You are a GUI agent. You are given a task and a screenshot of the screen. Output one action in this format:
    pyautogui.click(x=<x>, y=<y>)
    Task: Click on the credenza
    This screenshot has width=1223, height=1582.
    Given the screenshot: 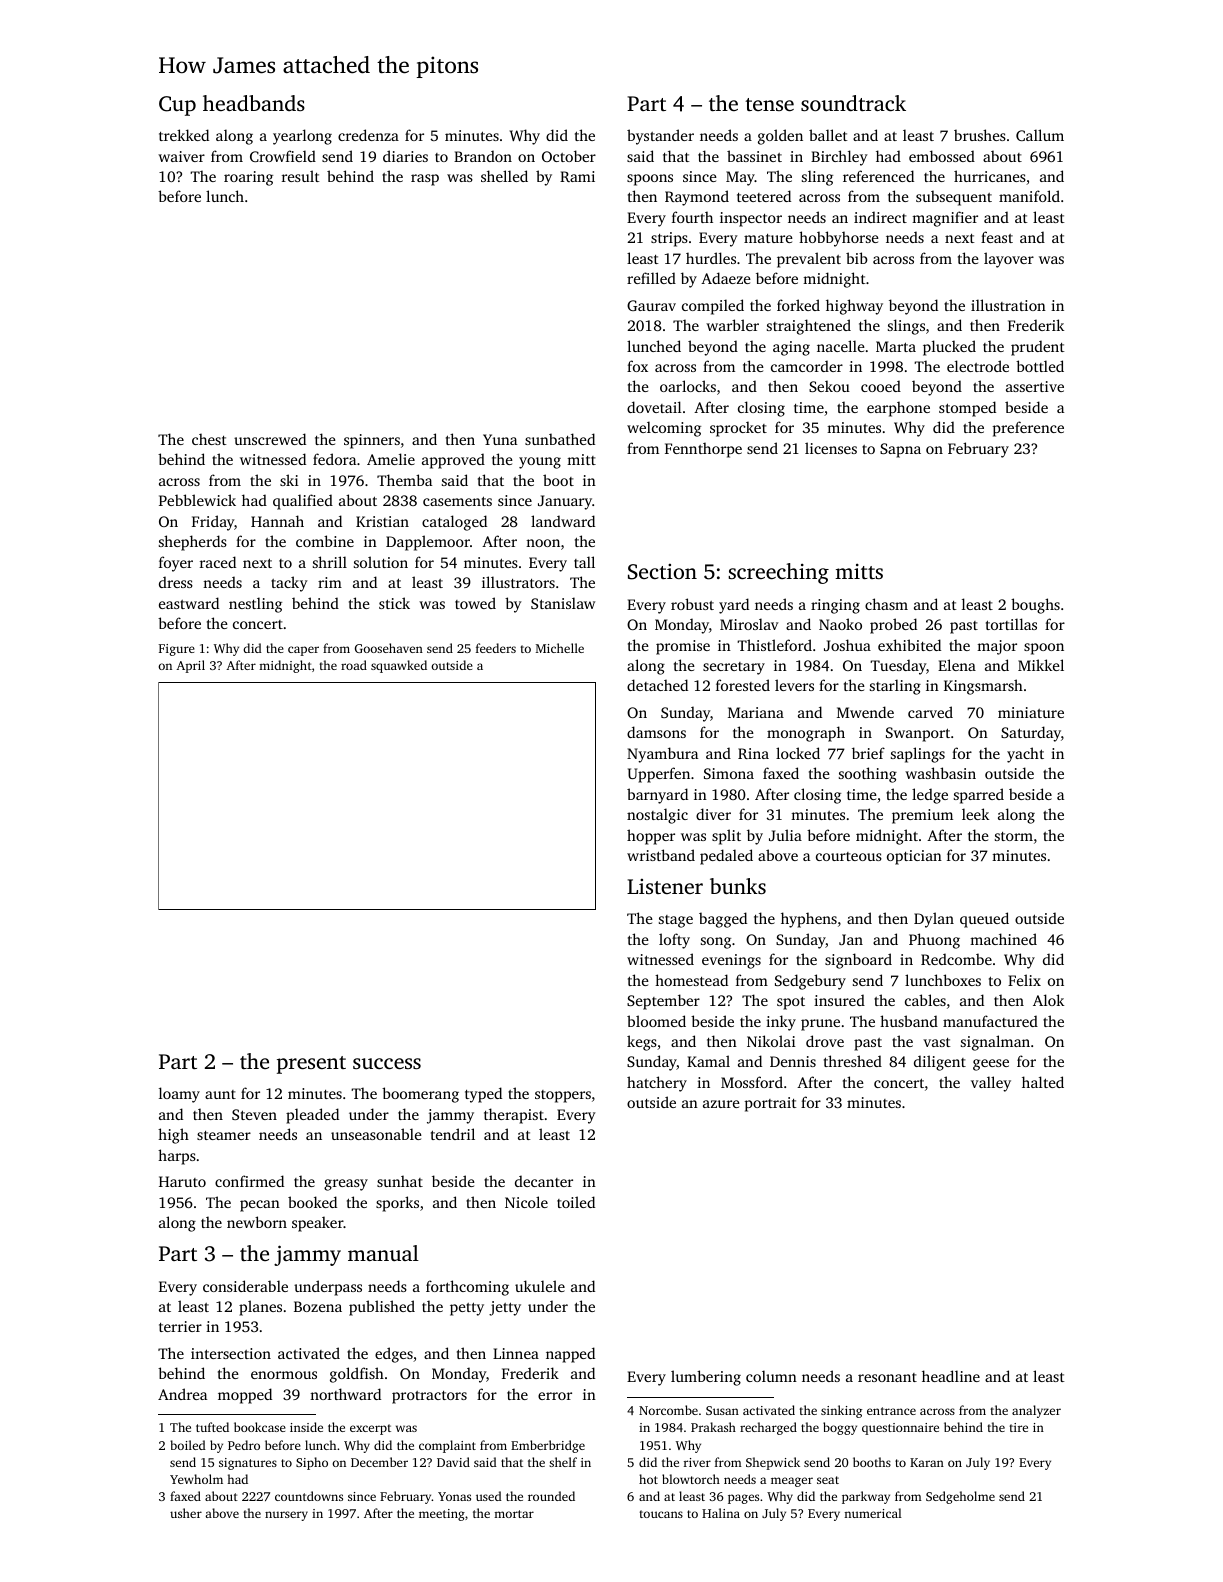 What is the action you would take?
    pyautogui.click(x=368, y=135)
